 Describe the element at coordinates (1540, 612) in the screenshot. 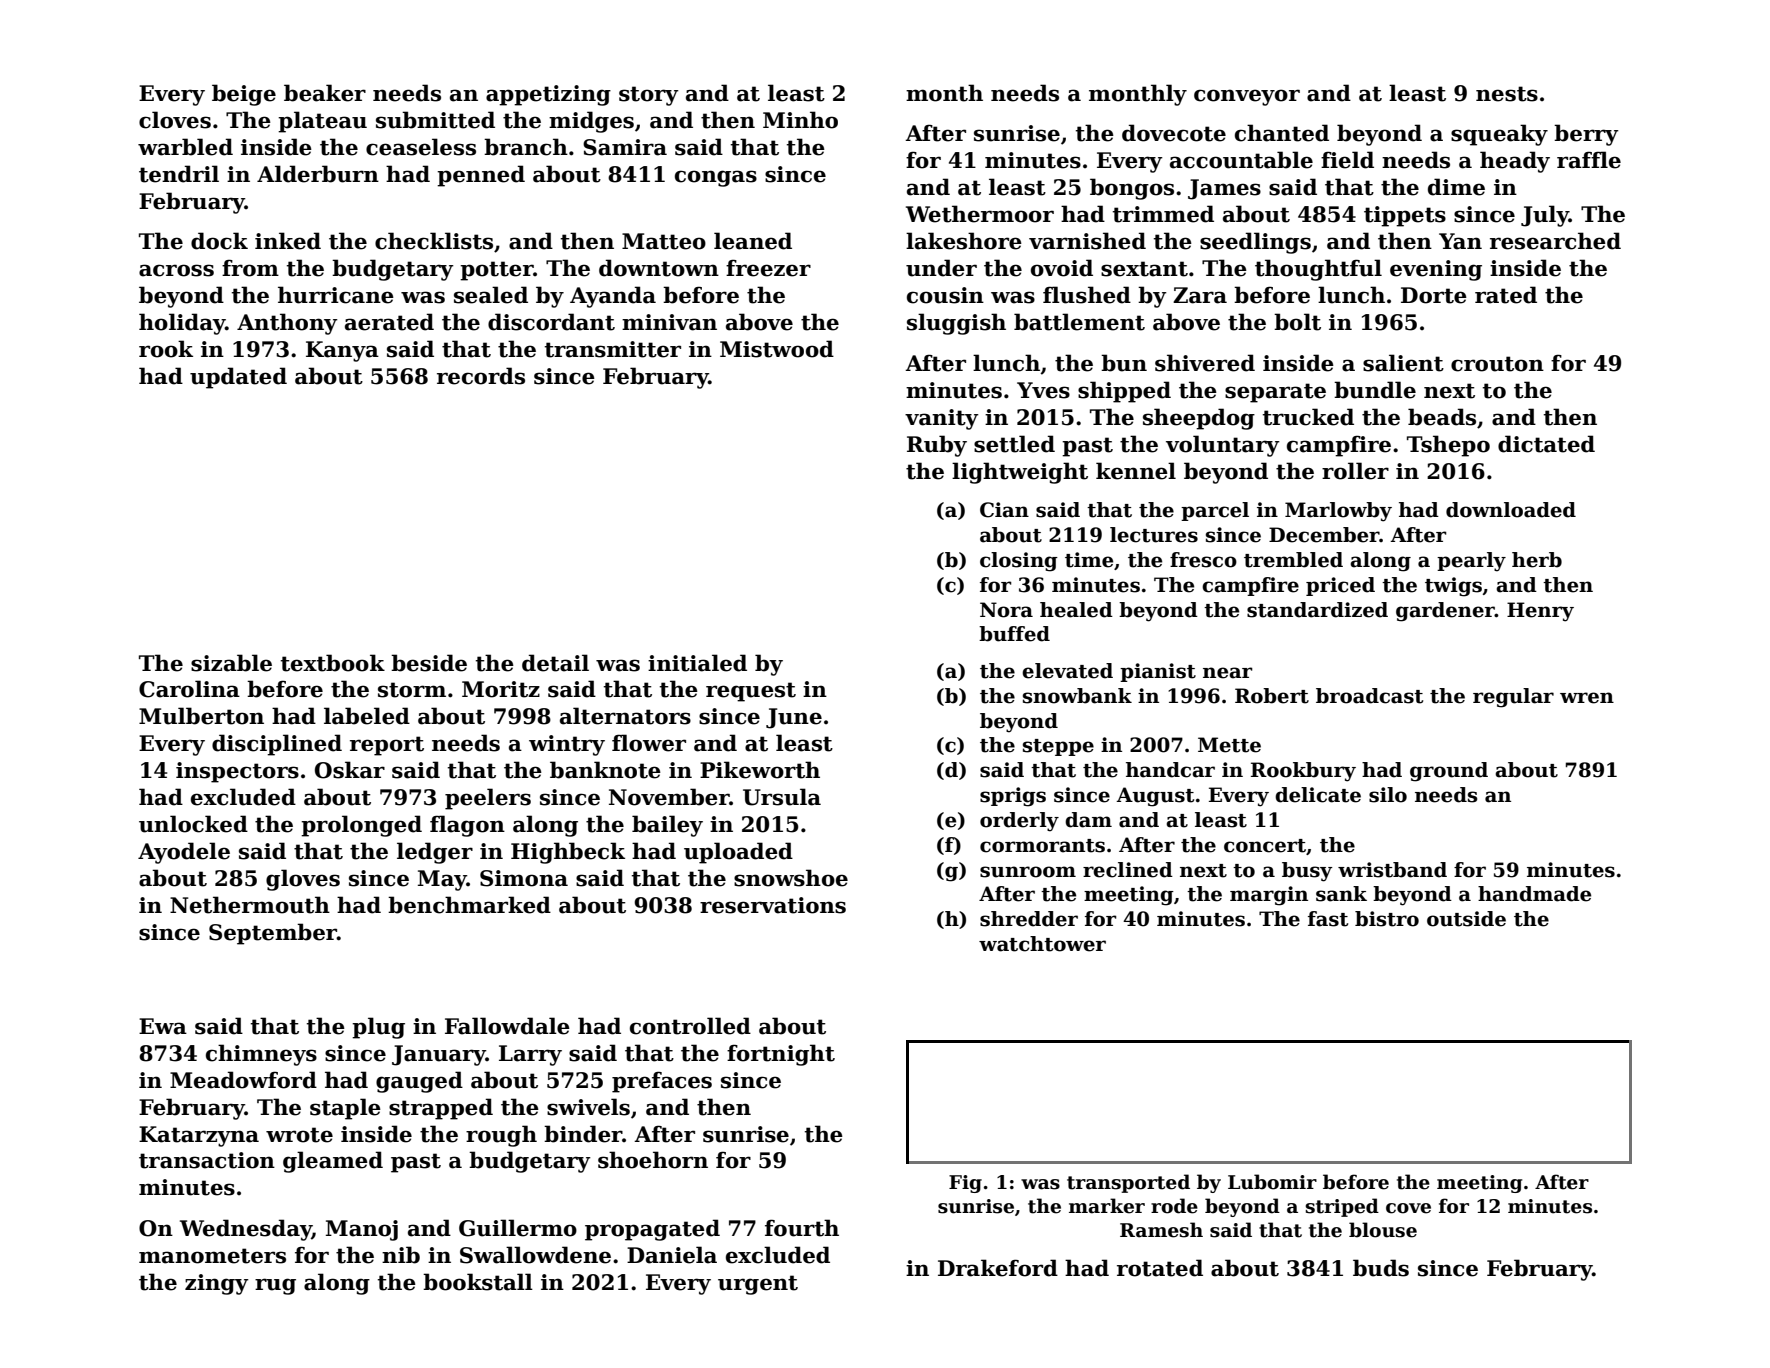

I see `Henry` at that location.
